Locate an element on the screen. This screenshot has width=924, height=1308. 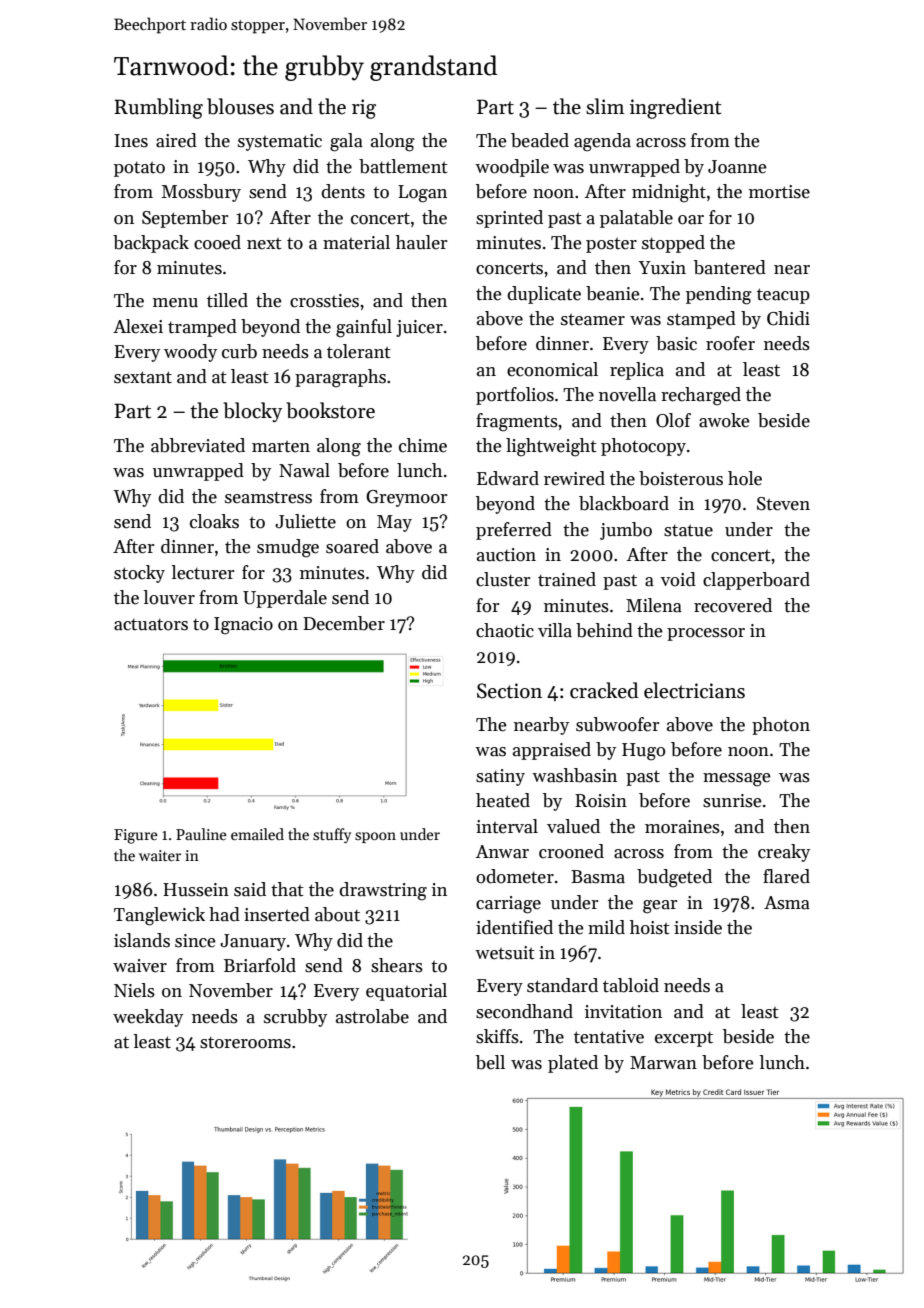
Edward is located at coordinates (508, 478).
